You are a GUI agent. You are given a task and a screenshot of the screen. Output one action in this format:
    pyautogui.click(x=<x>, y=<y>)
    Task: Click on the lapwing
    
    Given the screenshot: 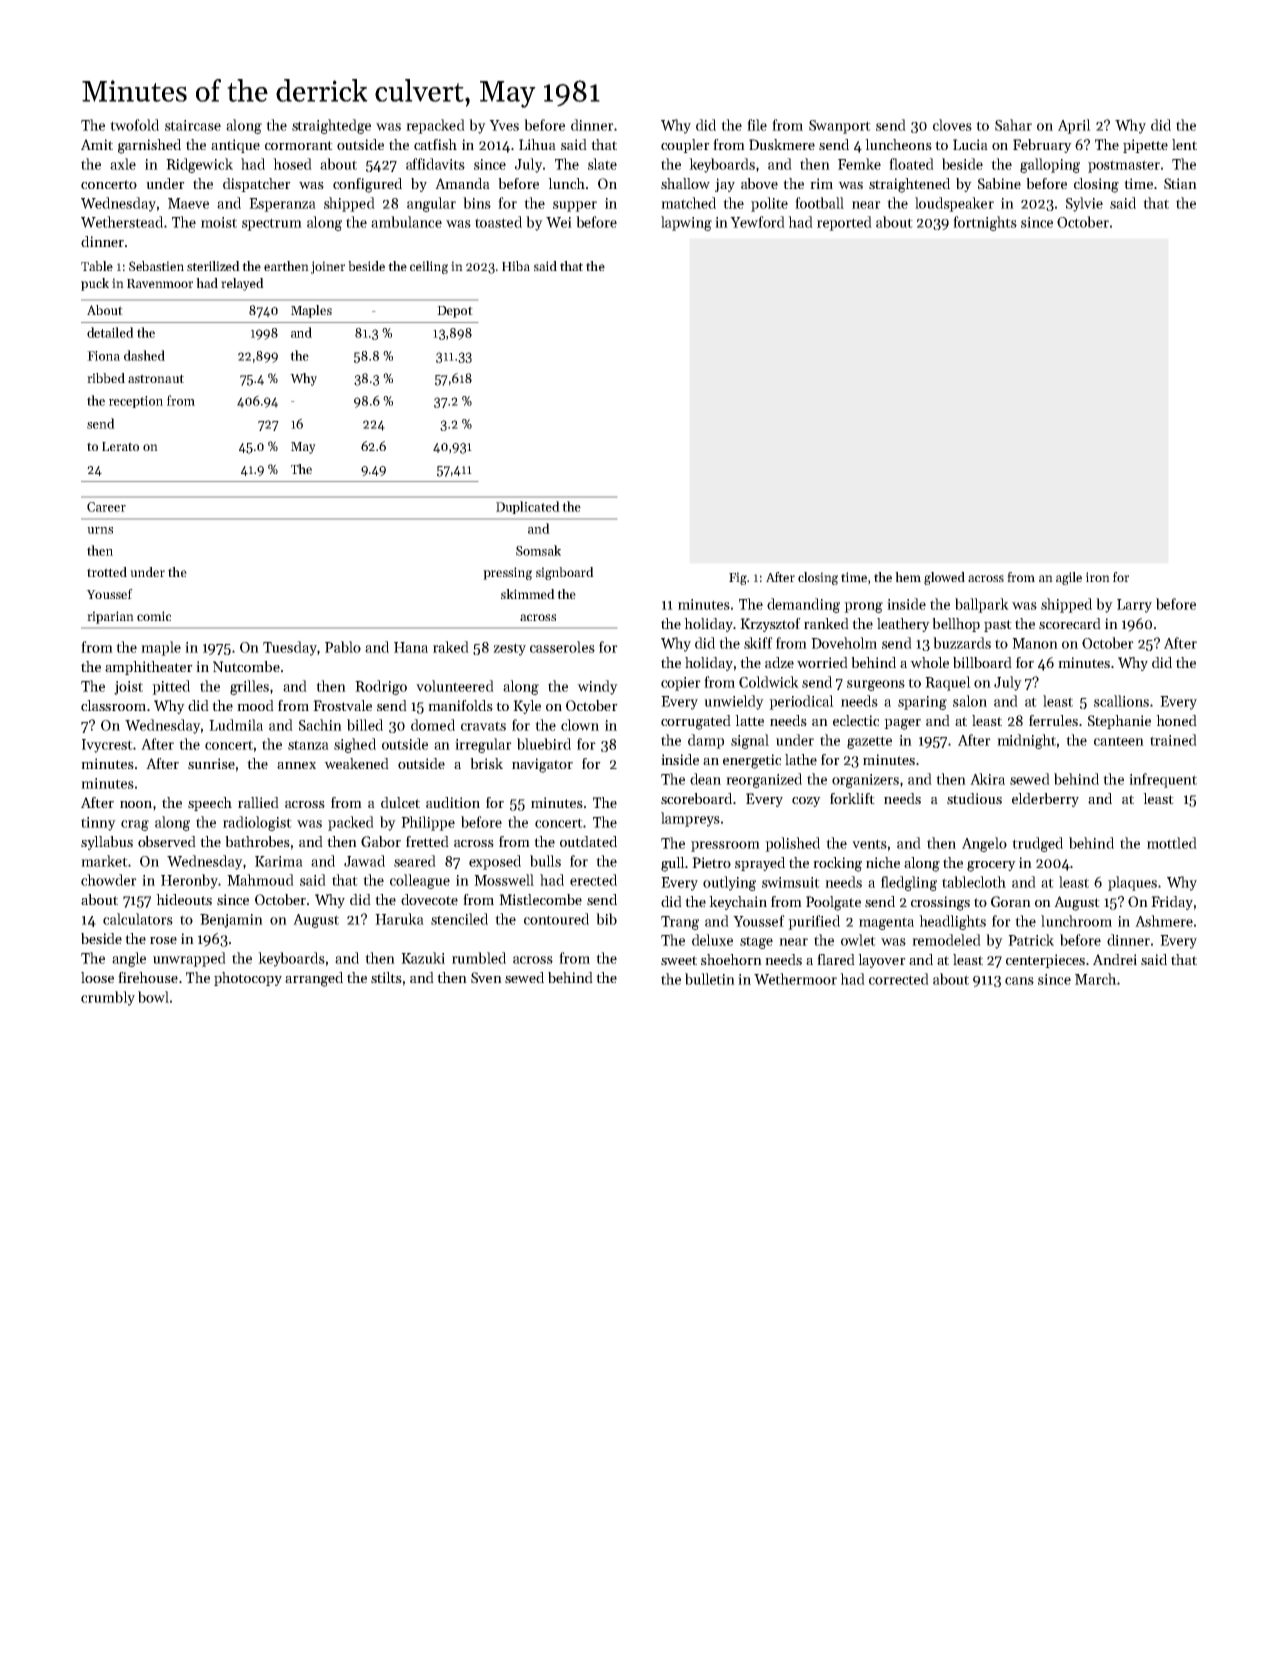 What is the action you would take?
    pyautogui.click(x=686, y=223)
